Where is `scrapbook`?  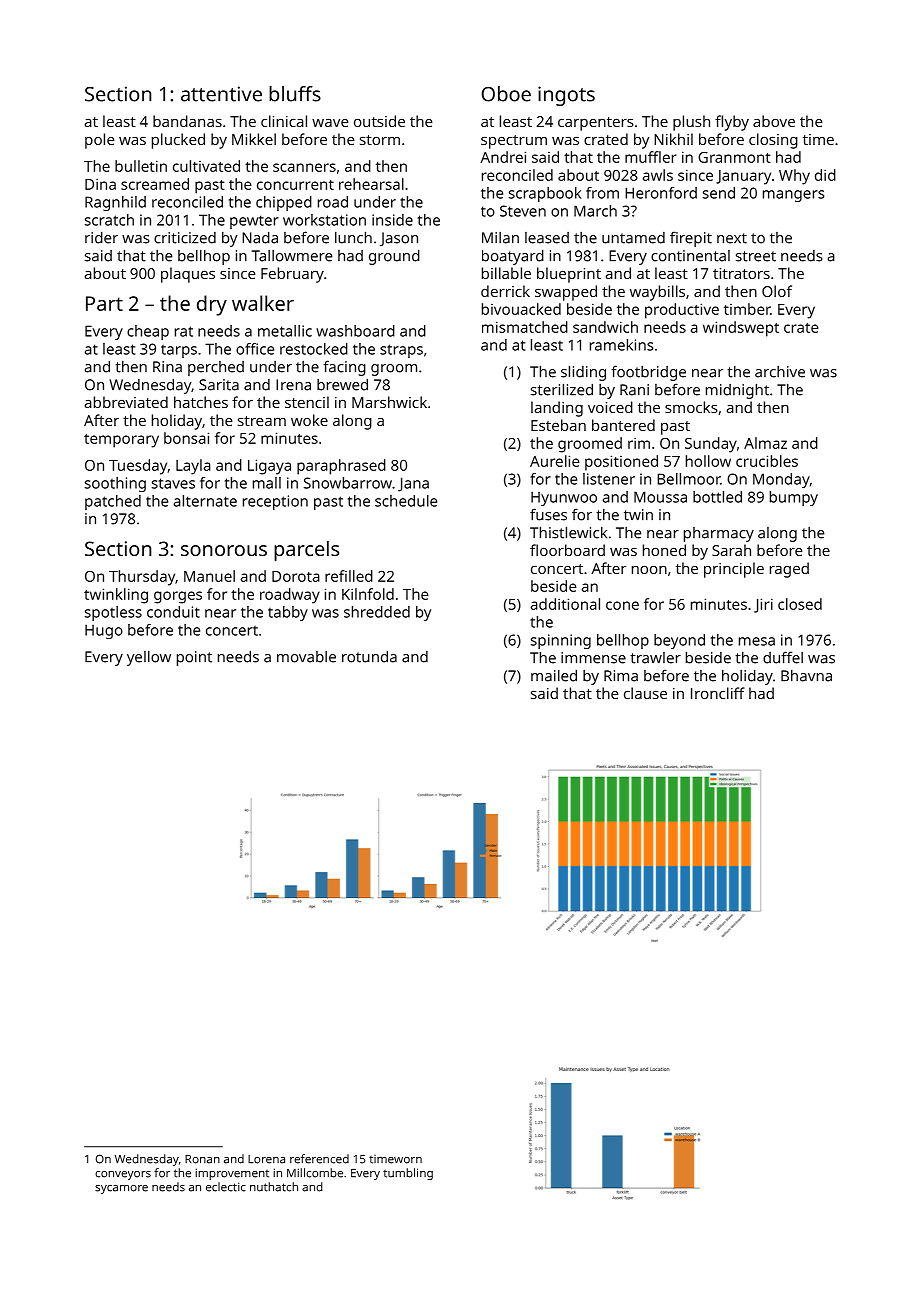 scrapbook is located at coordinates (545, 194).
